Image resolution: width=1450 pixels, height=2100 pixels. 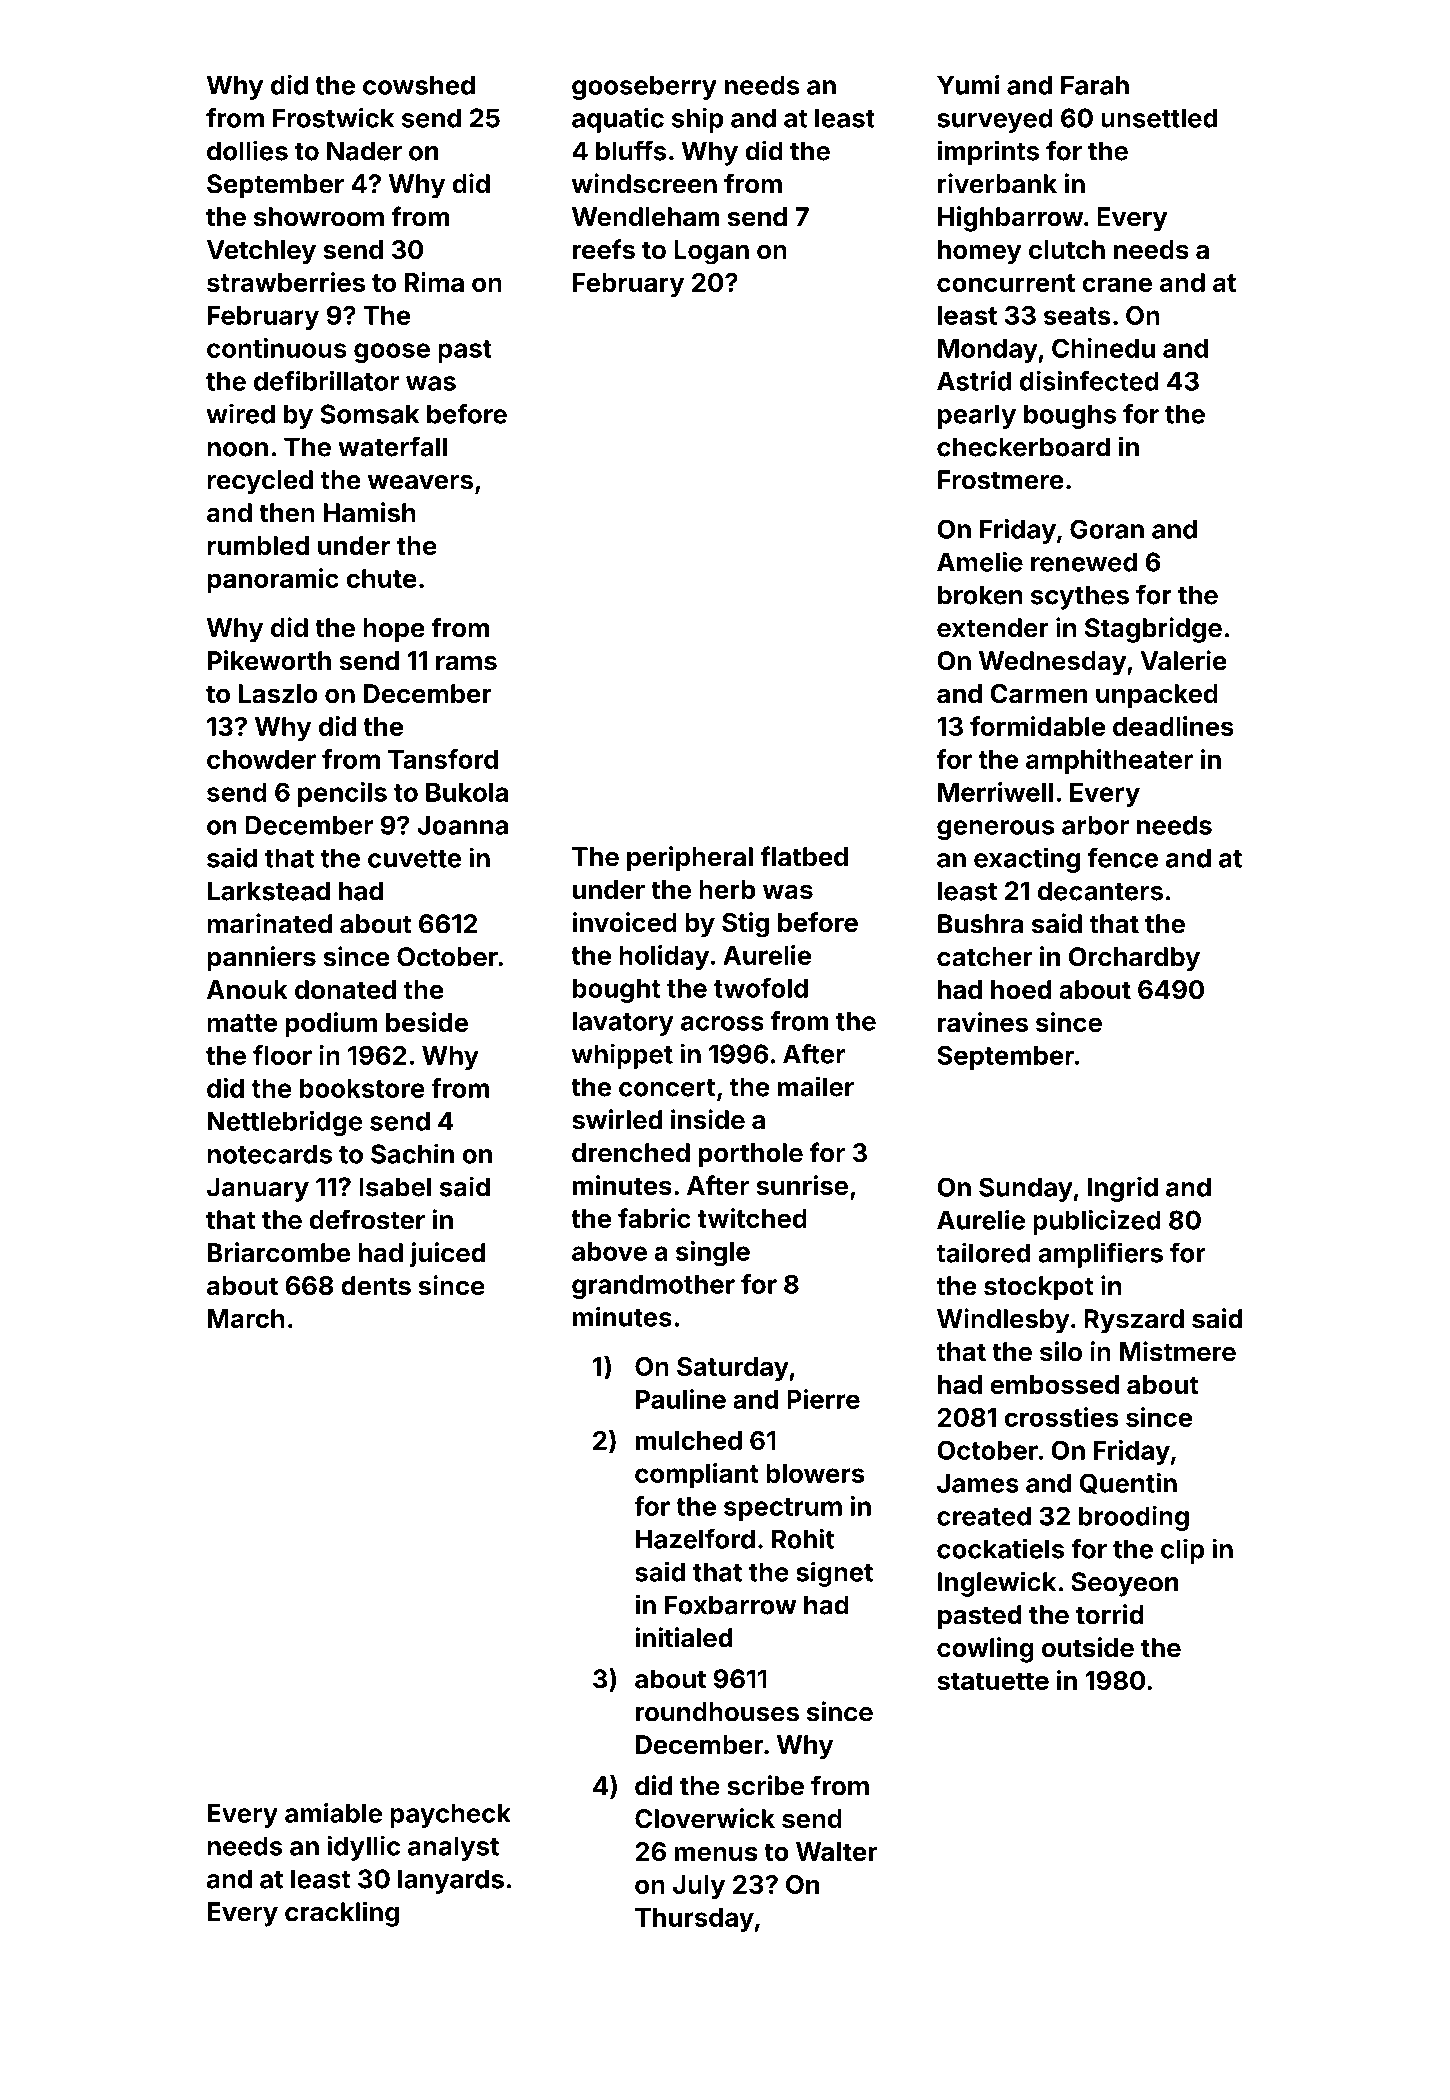 I want to click on Farah, so click(x=1095, y=85).
